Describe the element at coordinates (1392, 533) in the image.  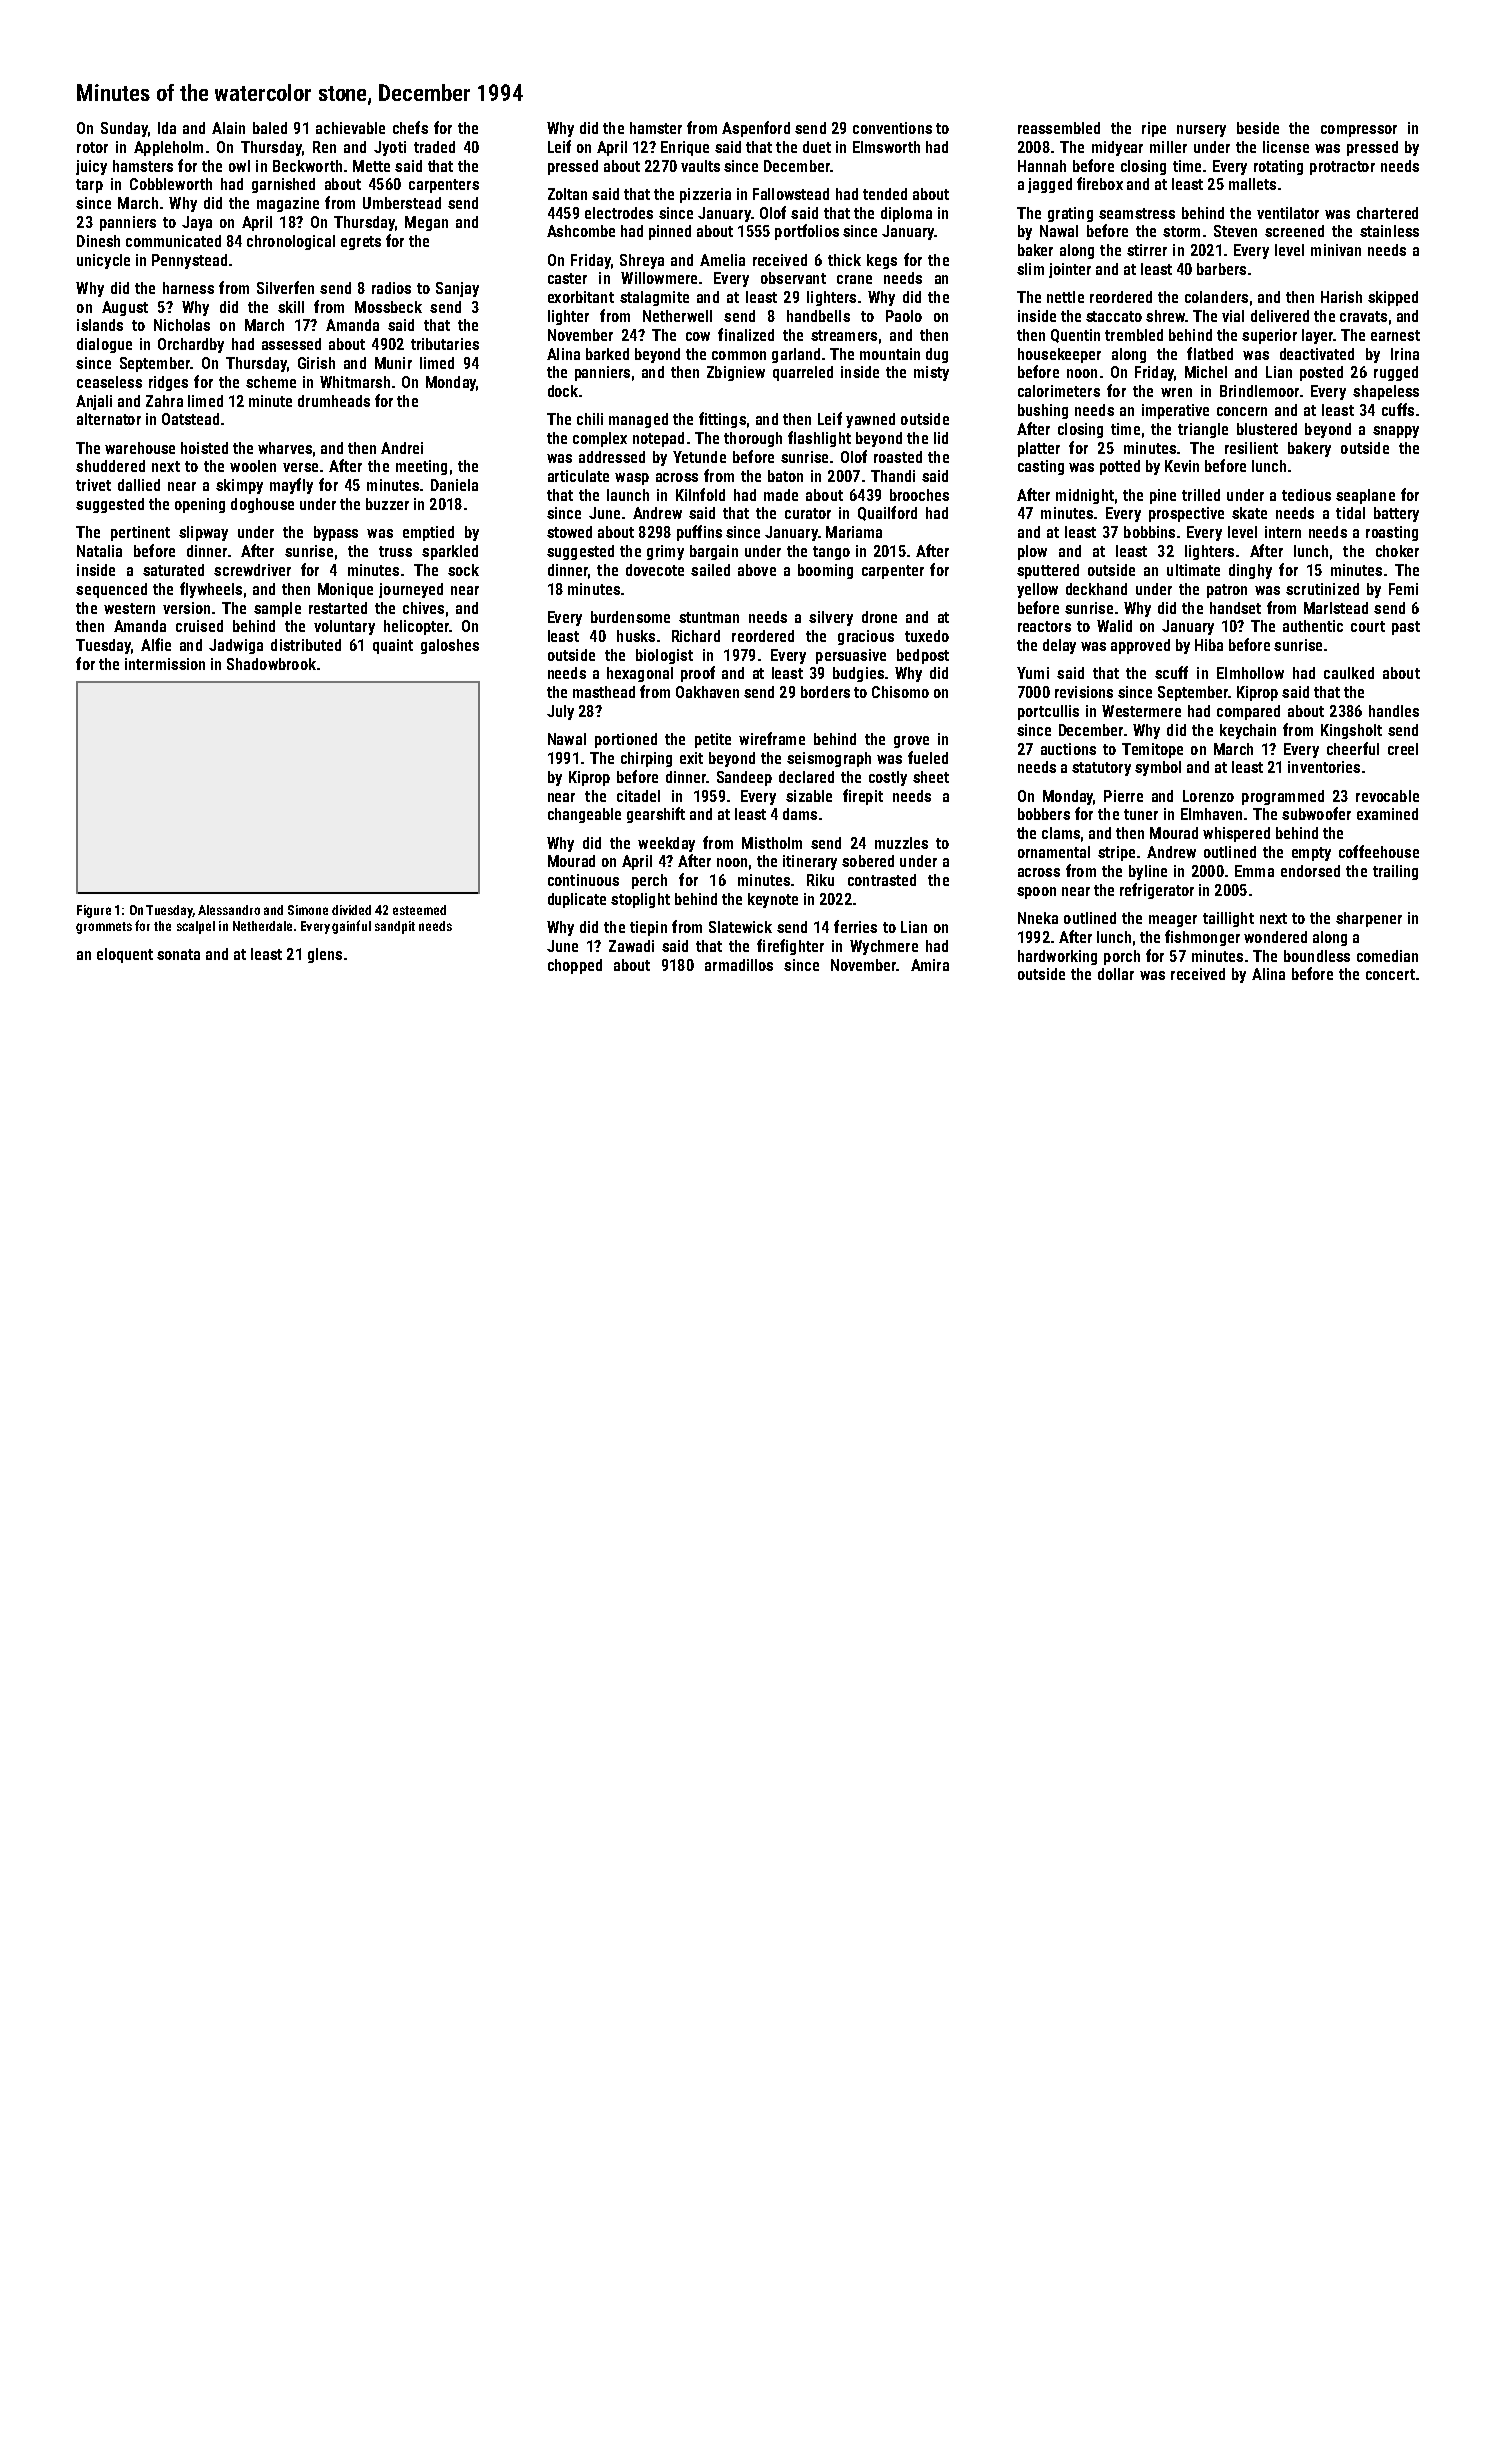
I see `roasting` at that location.
